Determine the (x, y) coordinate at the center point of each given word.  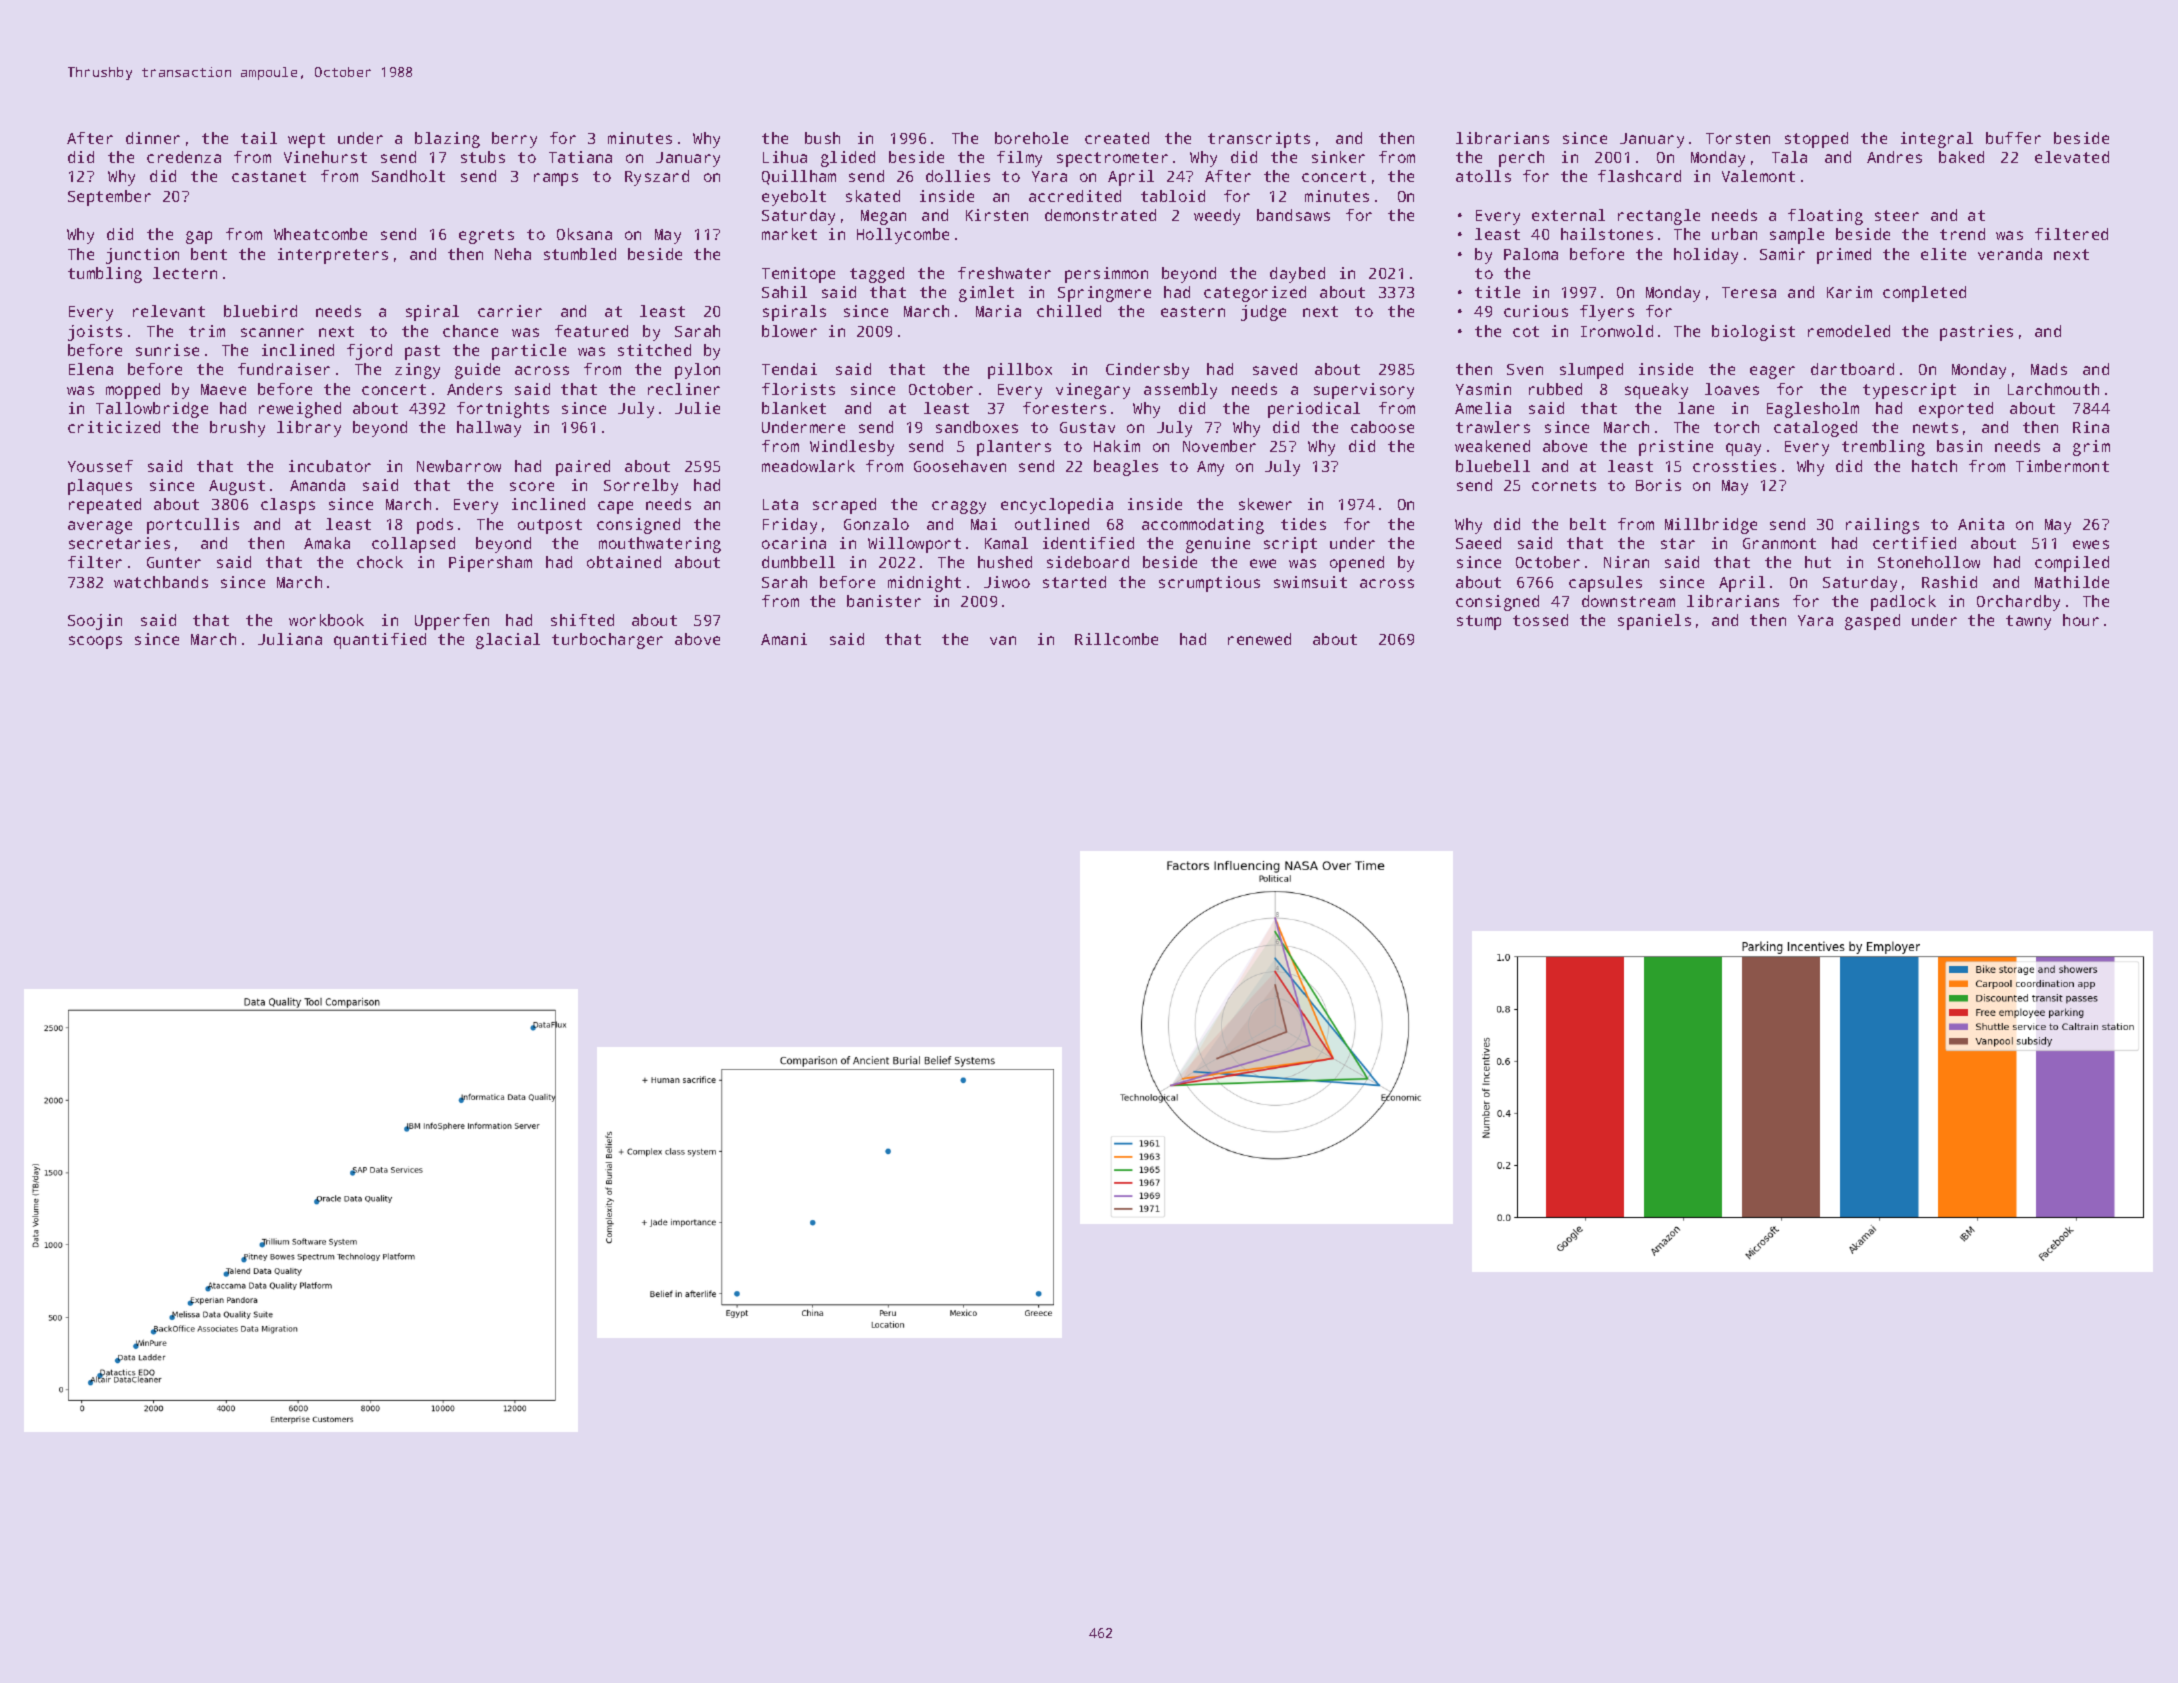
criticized (114, 427)
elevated (2072, 157)
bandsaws (1293, 215)
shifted (582, 620)
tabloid (1173, 196)
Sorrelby (641, 487)
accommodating (1203, 526)
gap (199, 237)
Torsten (1738, 138)
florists (798, 389)
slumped (1591, 371)
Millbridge (1711, 526)
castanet (269, 176)
